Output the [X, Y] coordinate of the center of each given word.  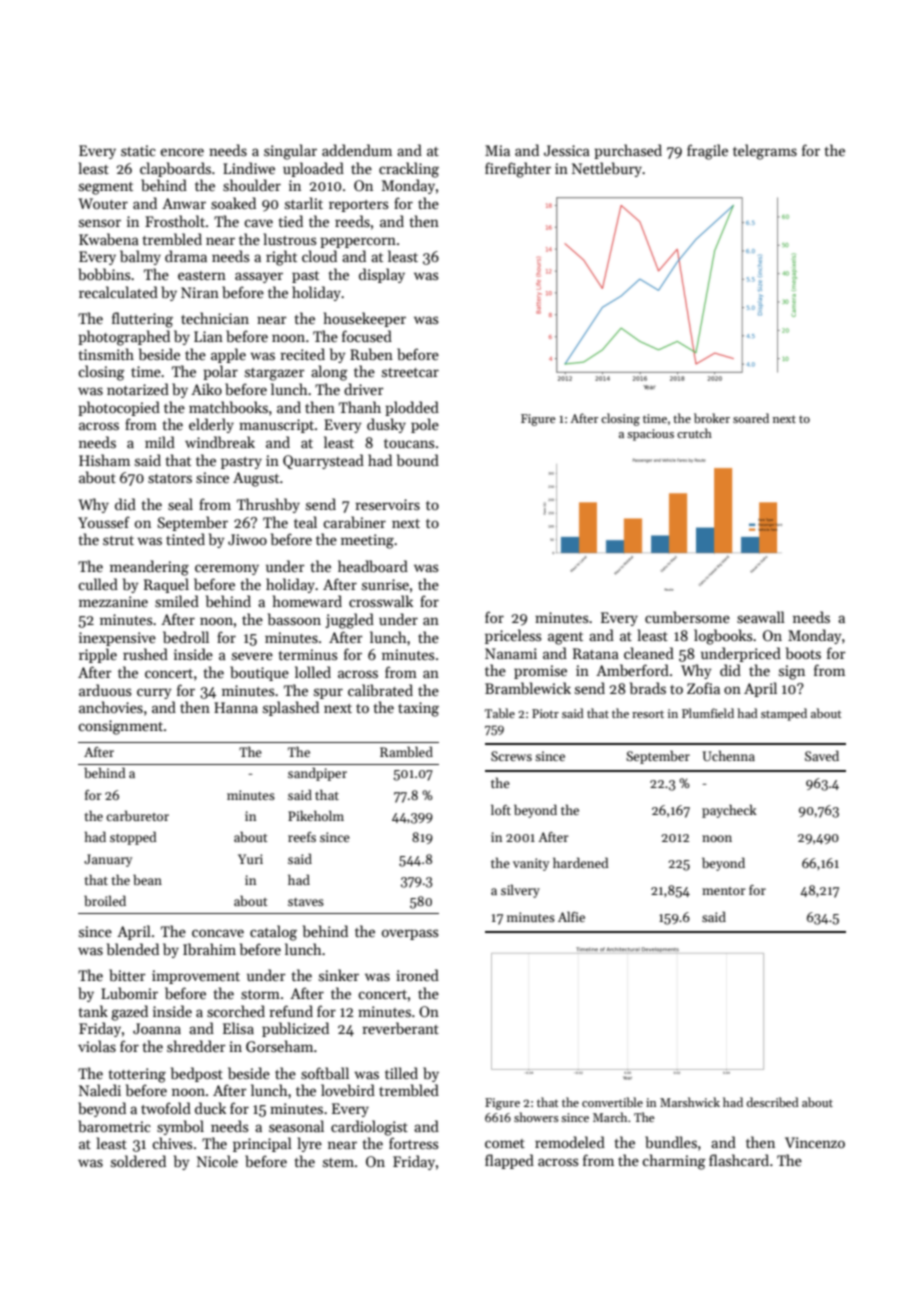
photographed [124, 338]
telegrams [765, 152]
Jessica [567, 150]
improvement [196, 977]
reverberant [400, 1028]
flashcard [739, 1160]
